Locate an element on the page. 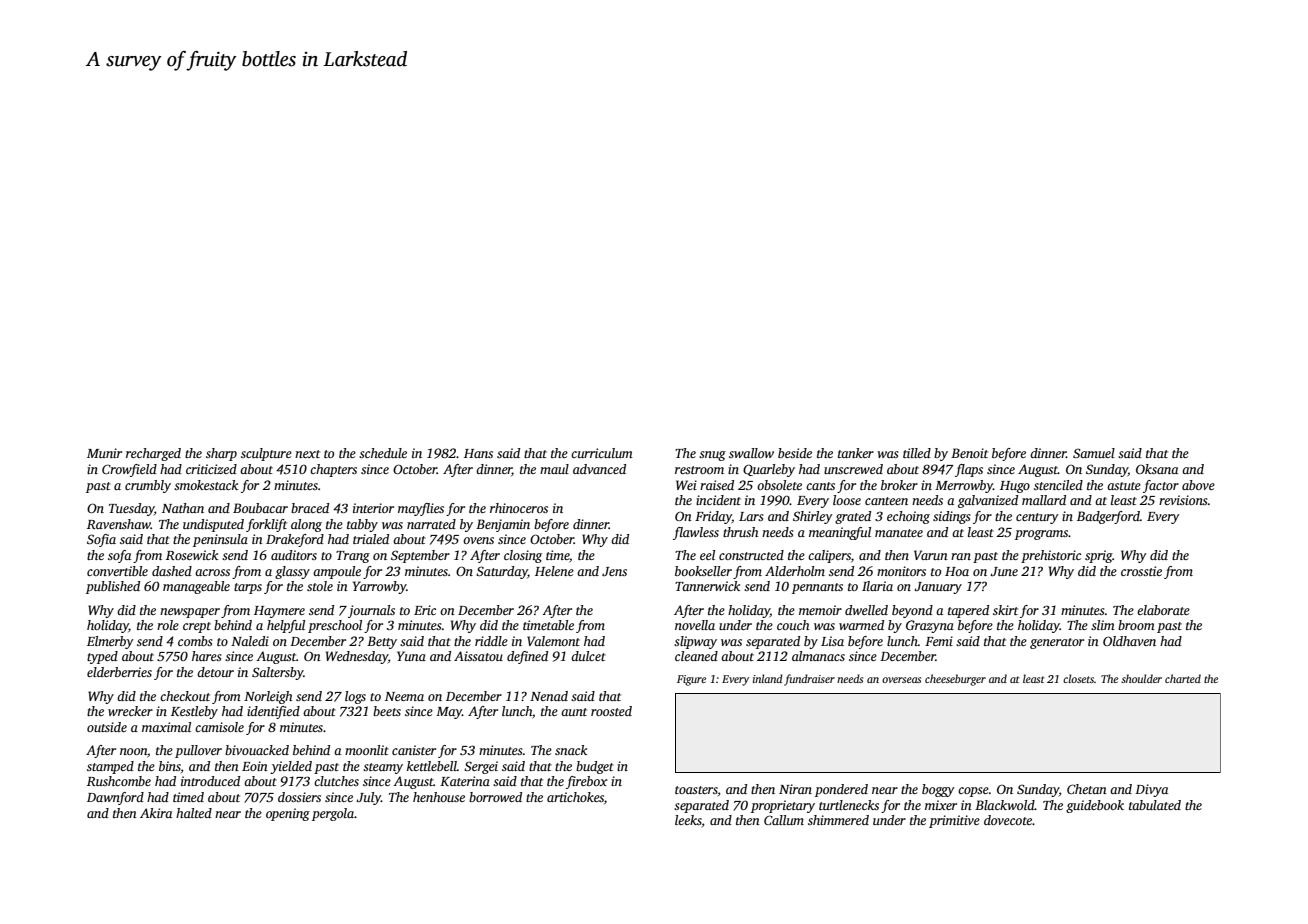 The height and width of the document is (924, 1308). crosstie is located at coordinates (1141, 571).
